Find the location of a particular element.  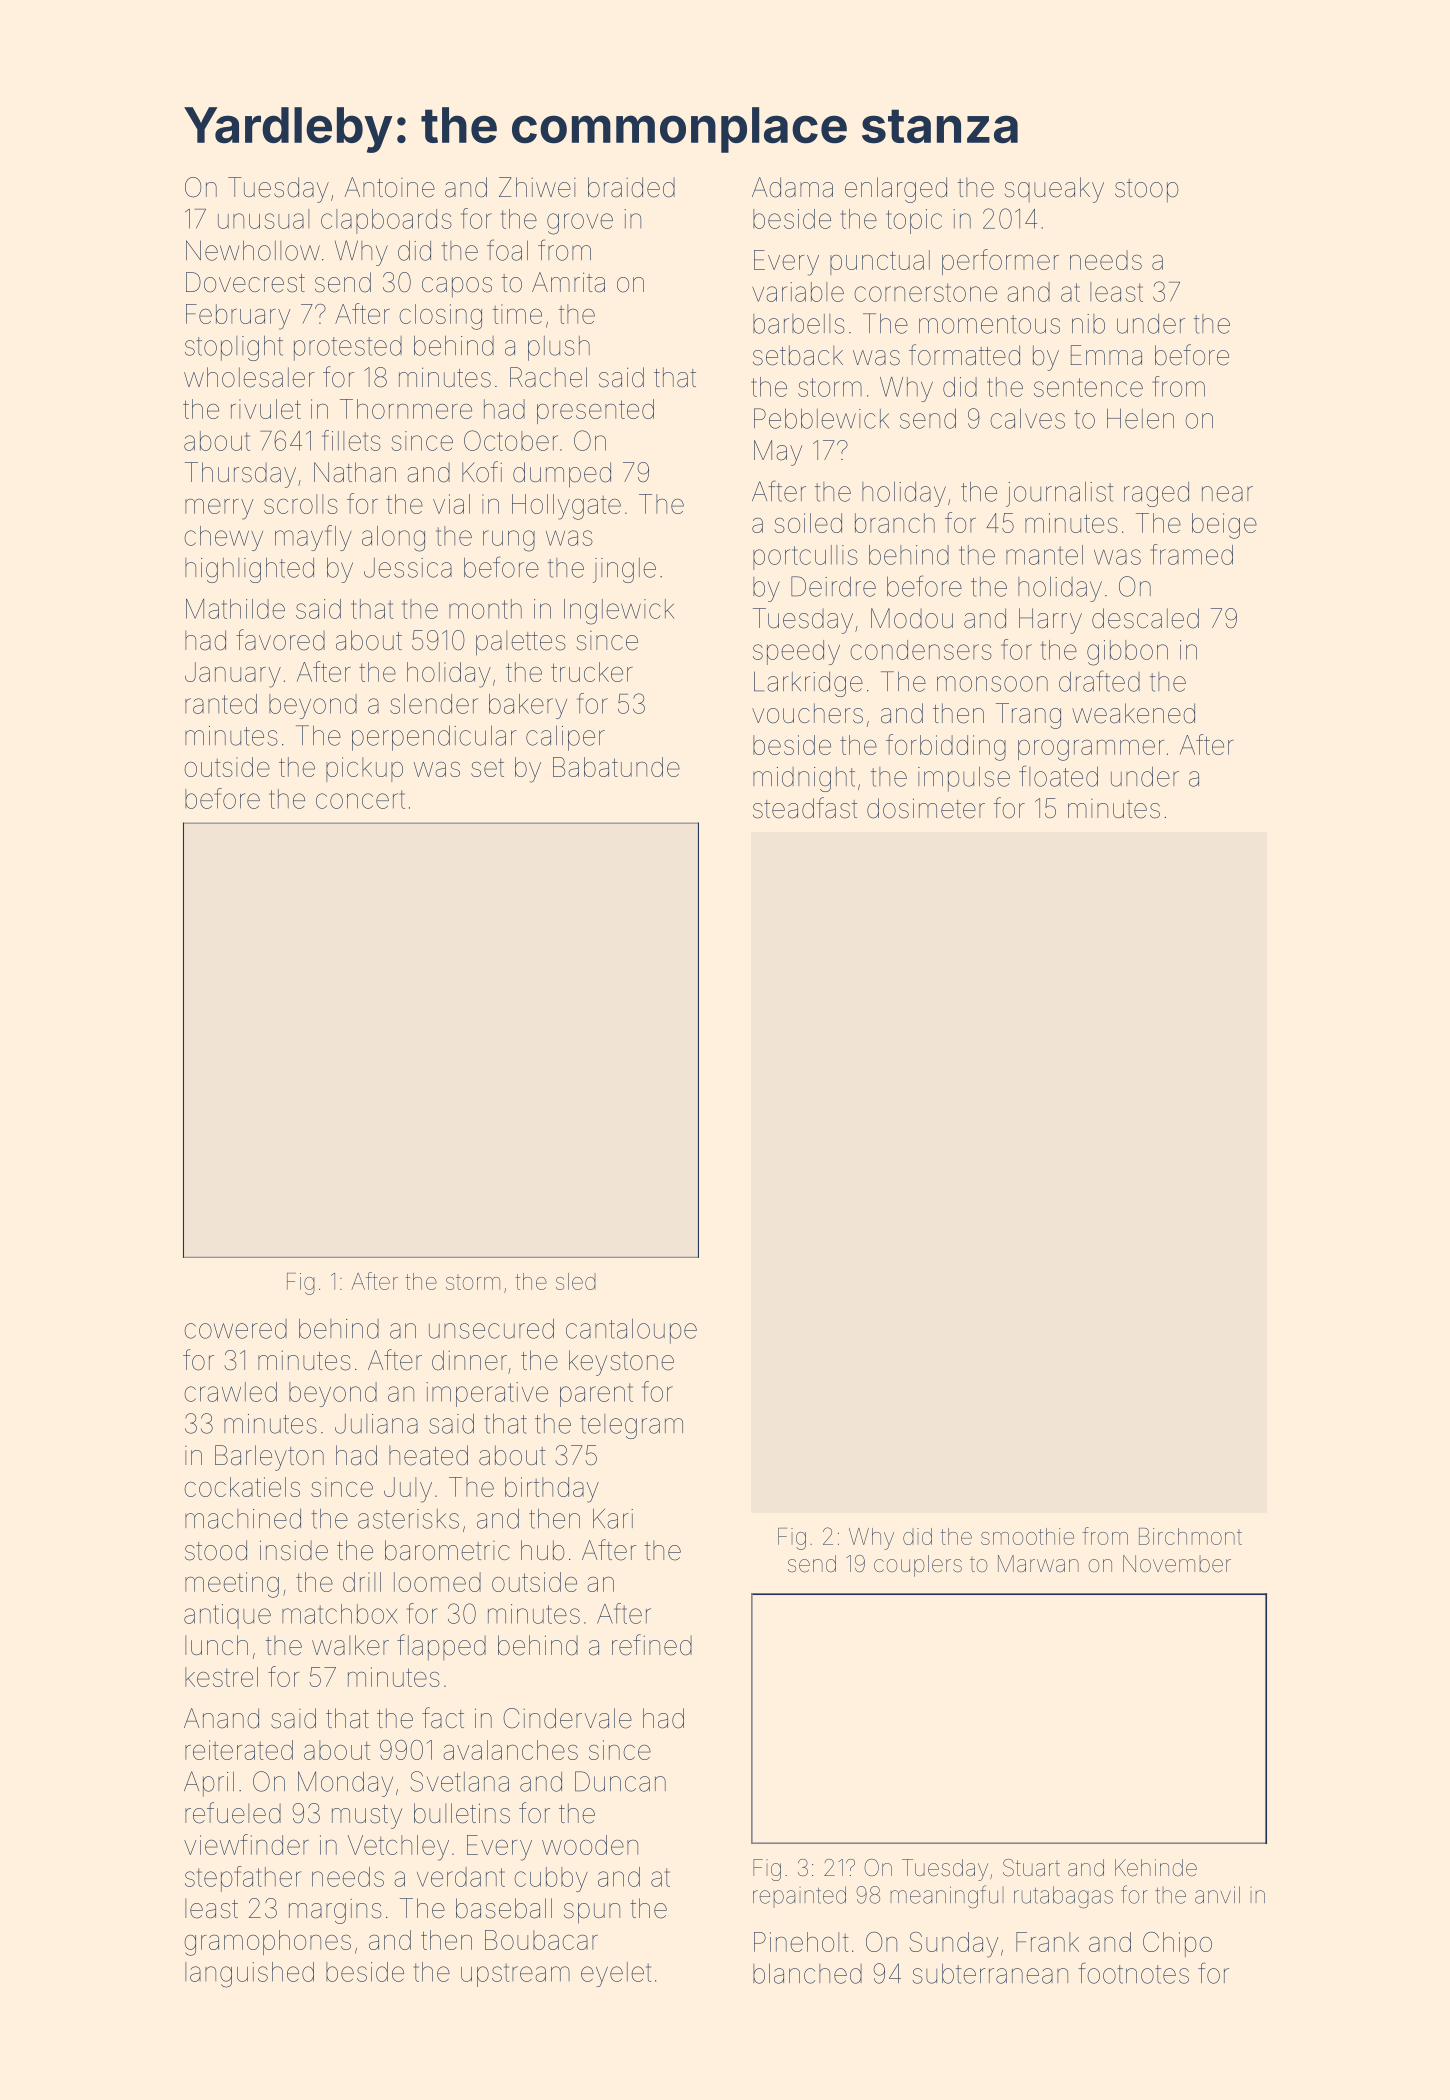

concert is located at coordinates (360, 799).
